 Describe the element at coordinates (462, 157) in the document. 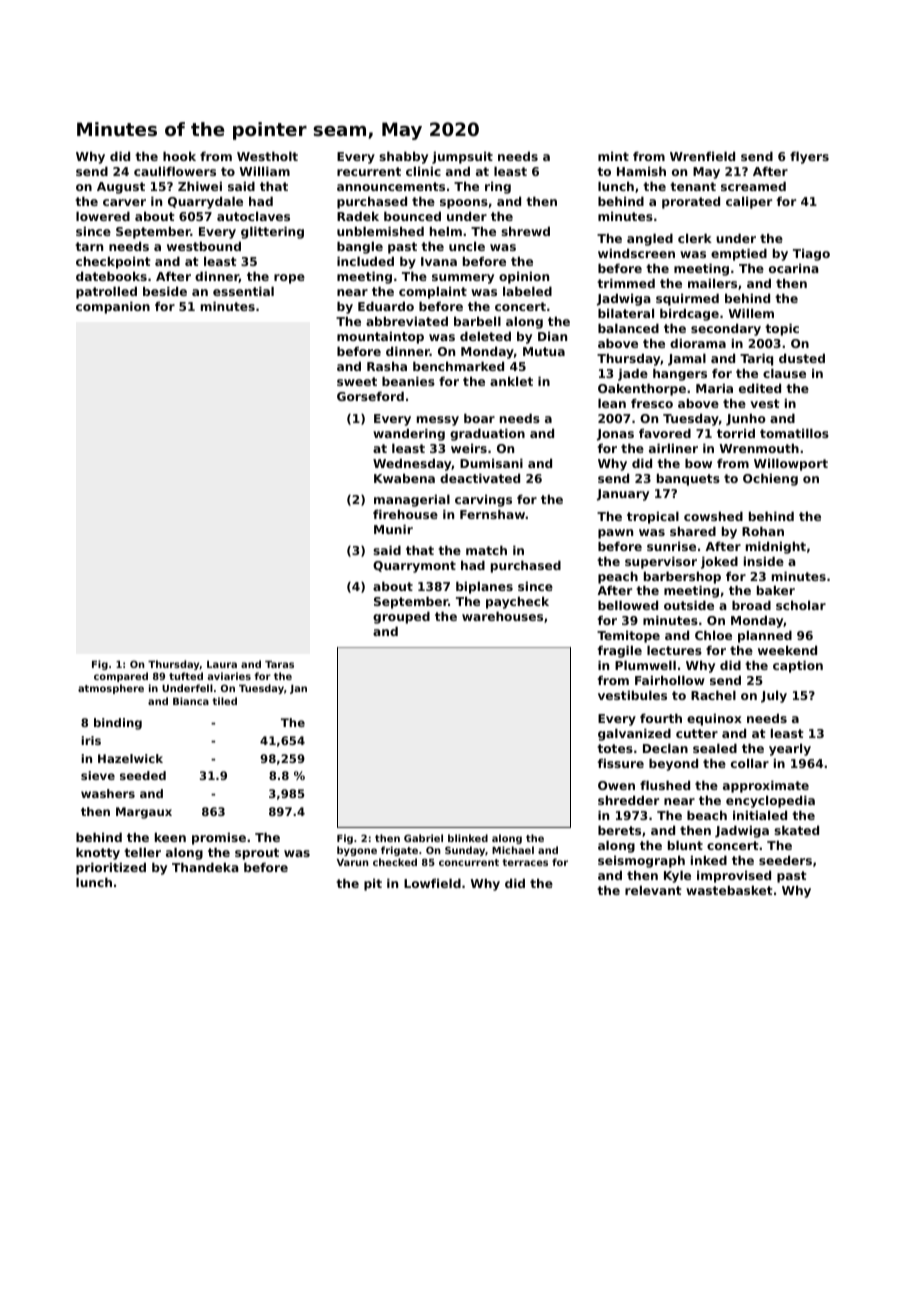

I see `jumpsuit` at that location.
